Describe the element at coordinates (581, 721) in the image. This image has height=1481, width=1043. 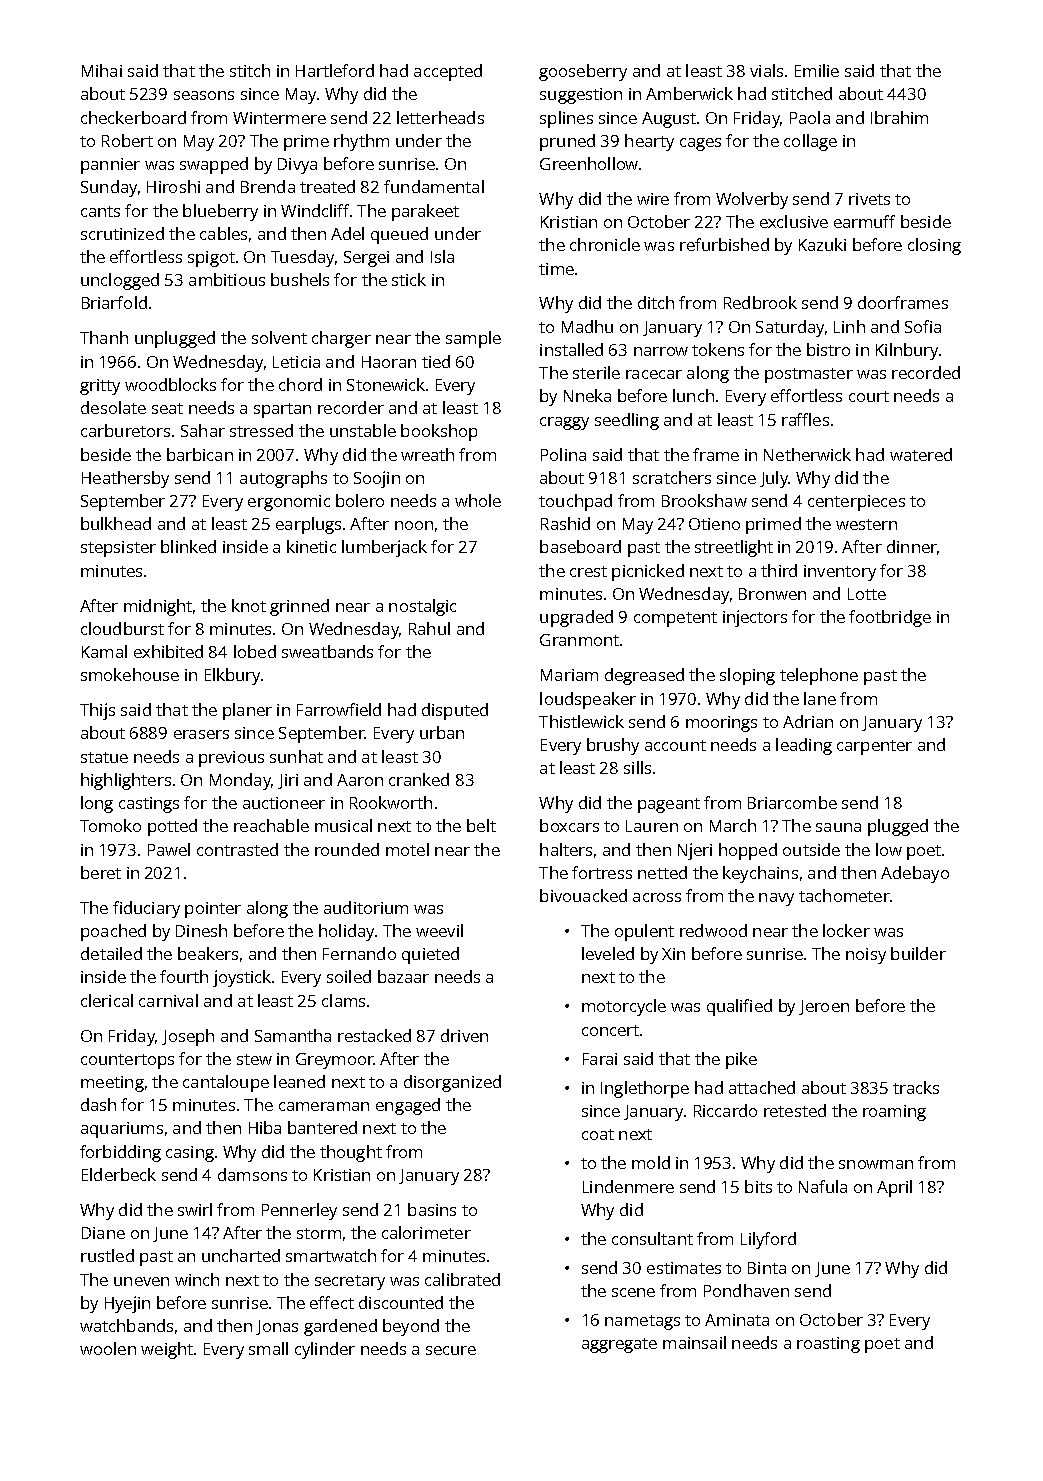
I see `Thistlewick` at that location.
